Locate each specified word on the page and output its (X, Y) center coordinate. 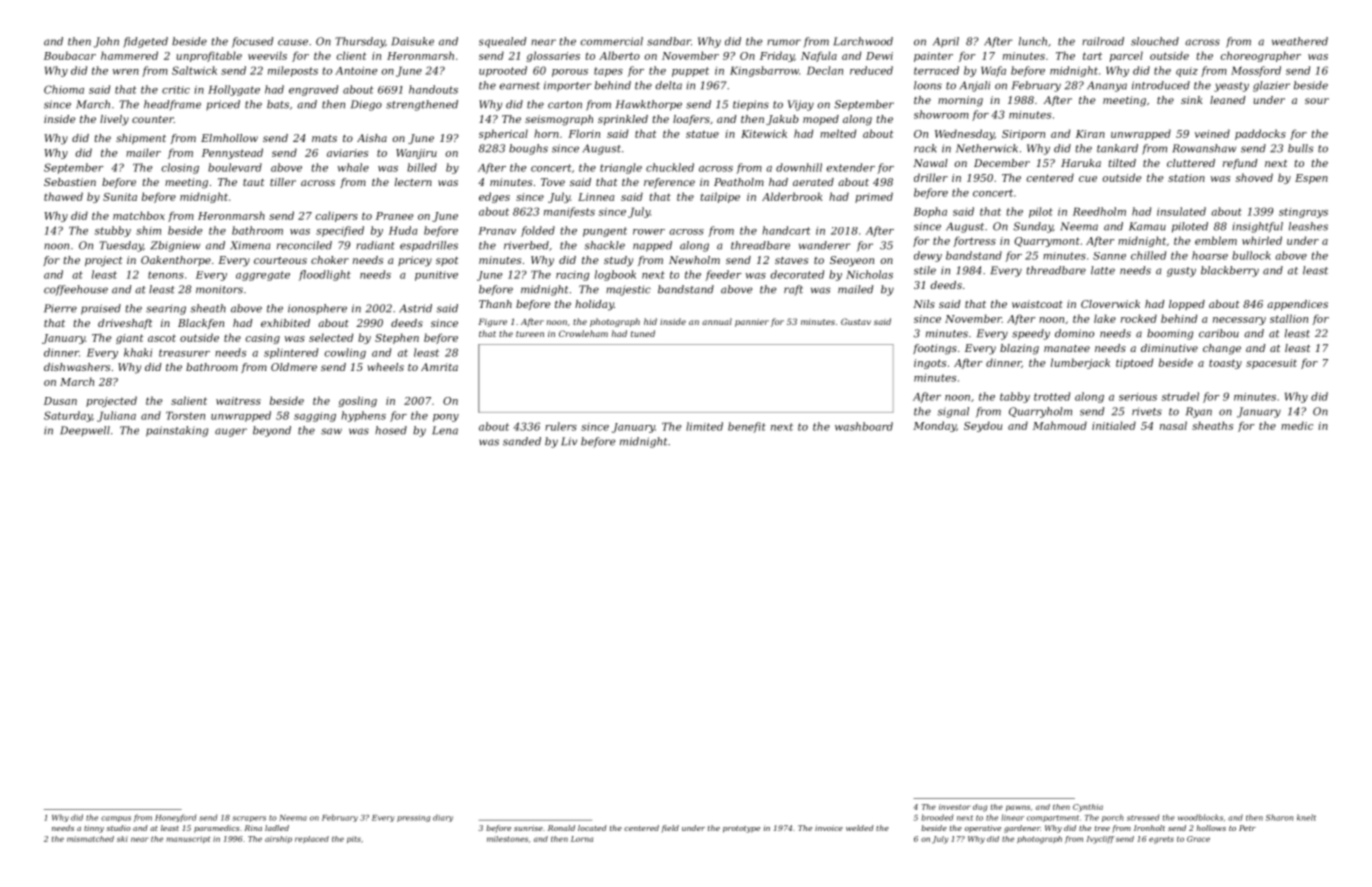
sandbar (669, 41)
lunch (1033, 41)
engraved (313, 90)
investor (955, 807)
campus (116, 819)
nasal (1173, 425)
